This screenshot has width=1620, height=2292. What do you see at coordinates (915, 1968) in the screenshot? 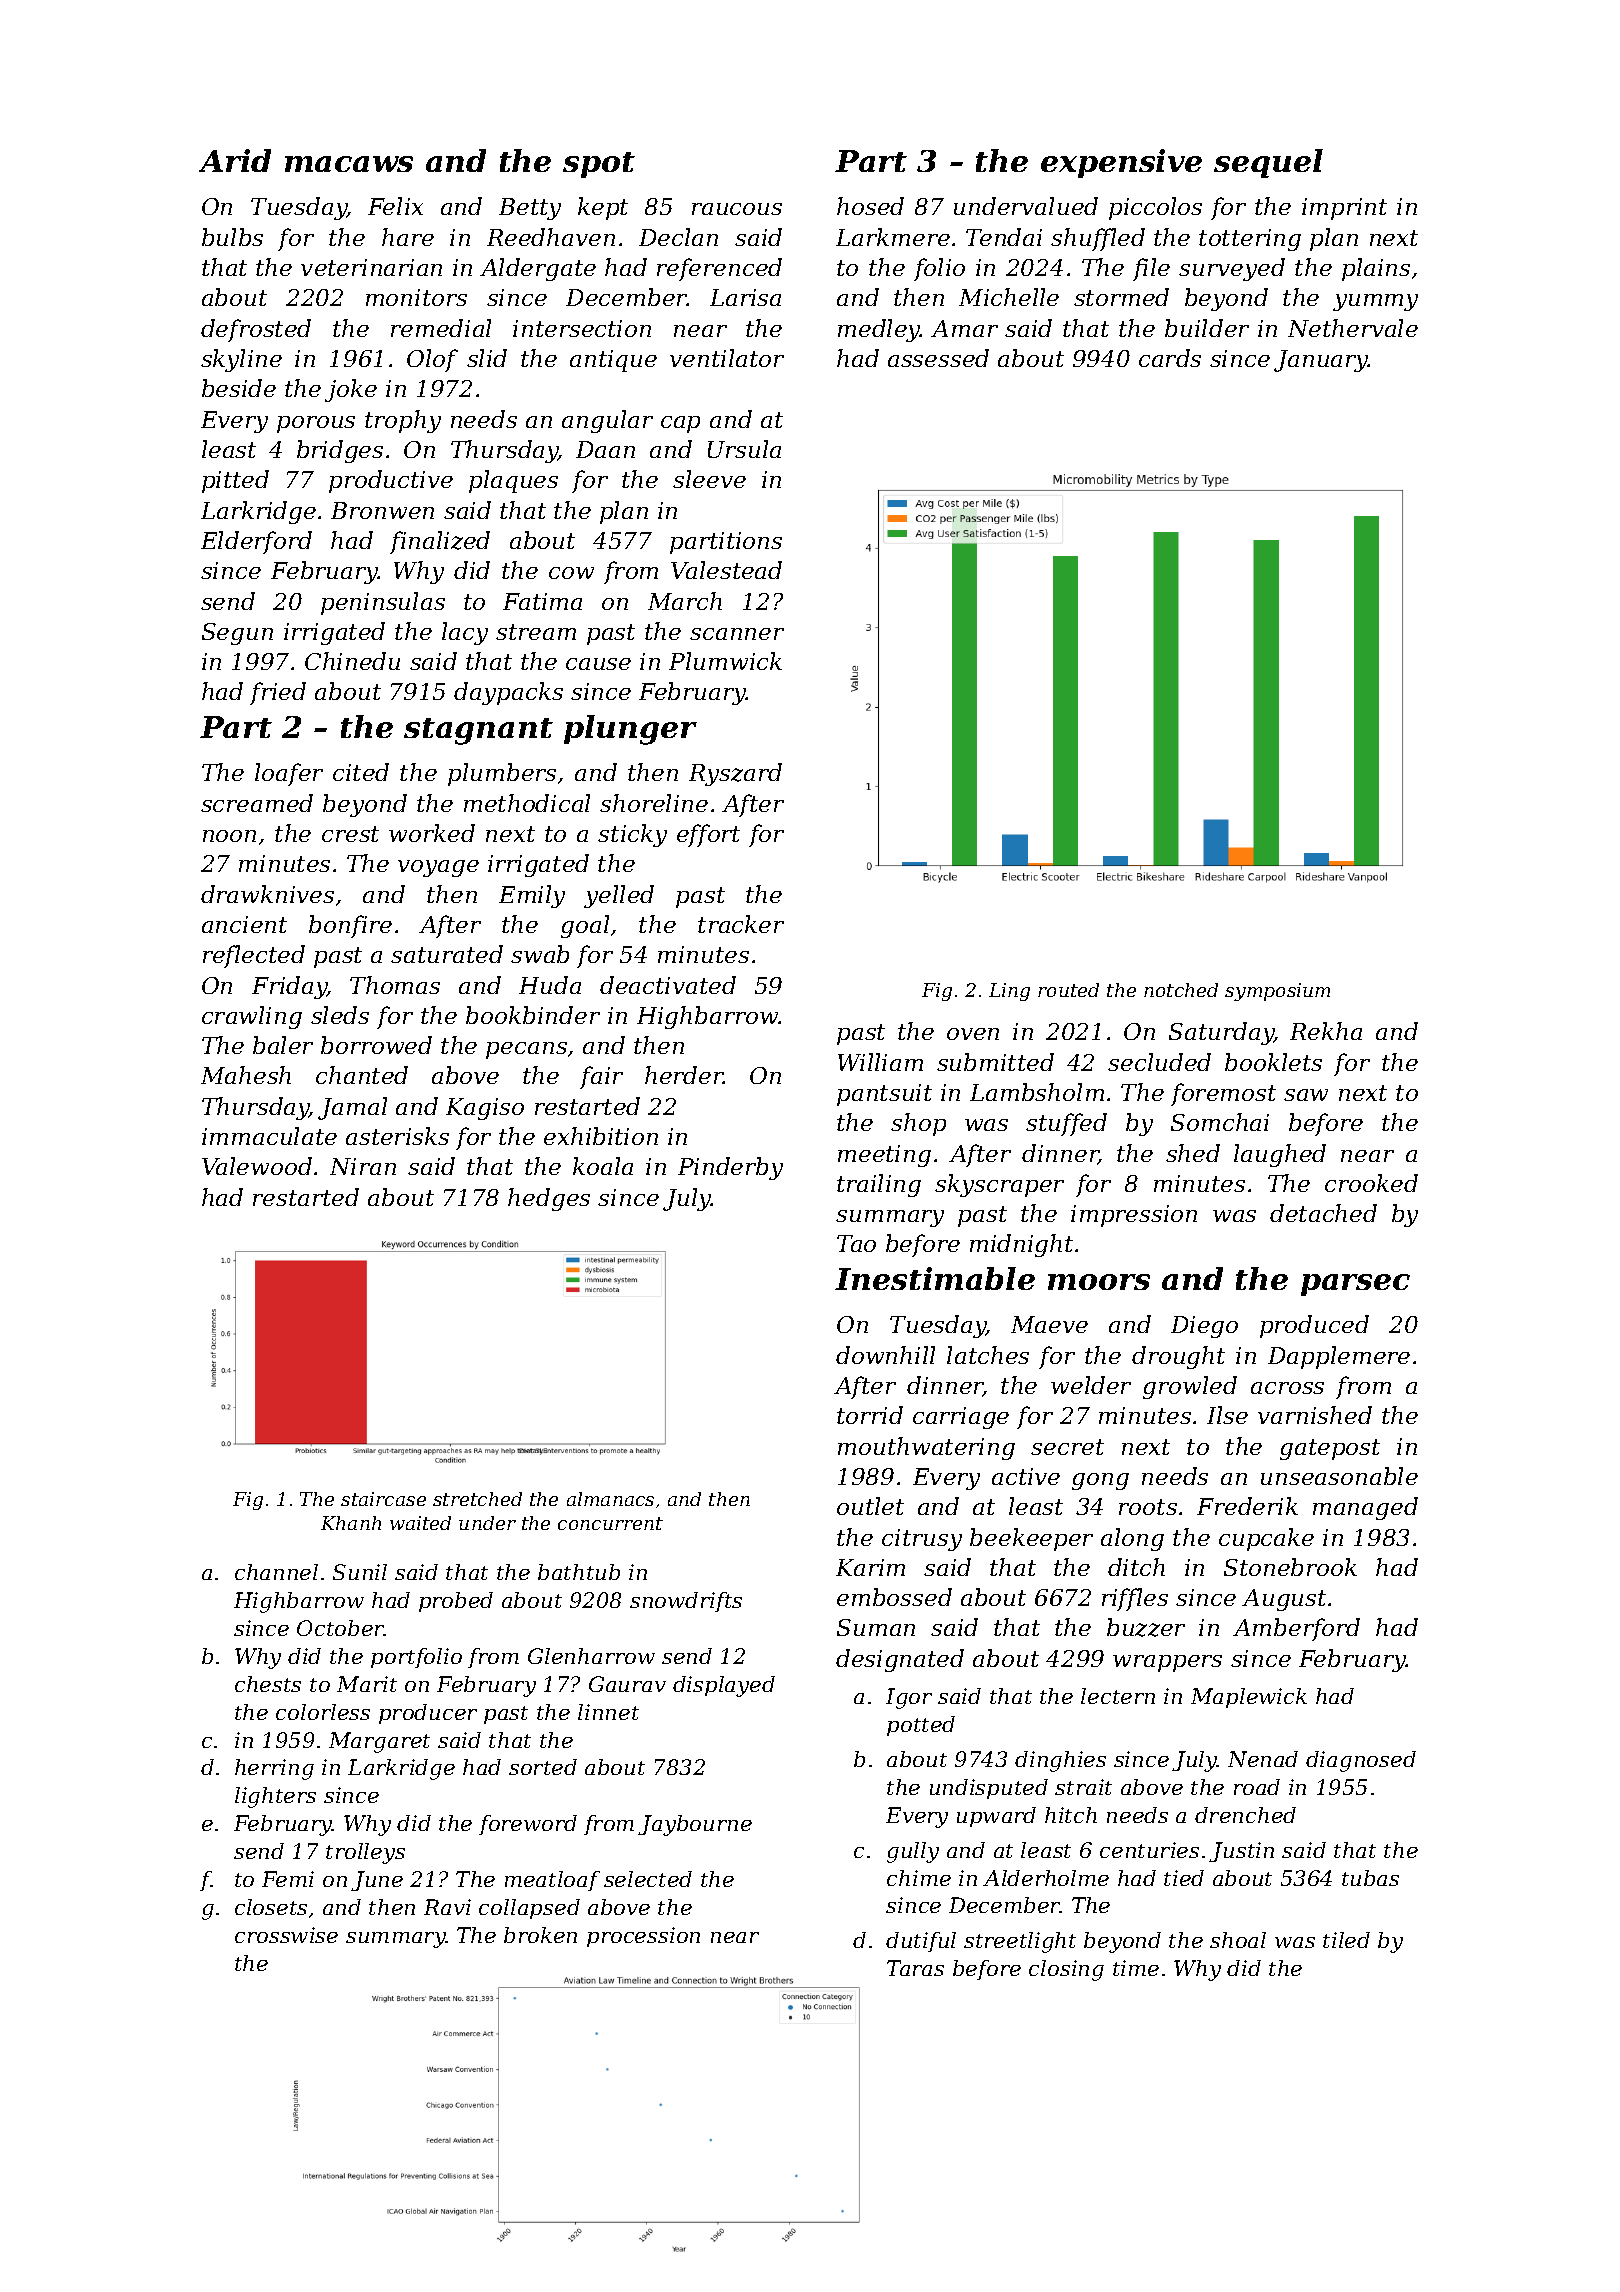
I see `Taras` at bounding box center [915, 1968].
